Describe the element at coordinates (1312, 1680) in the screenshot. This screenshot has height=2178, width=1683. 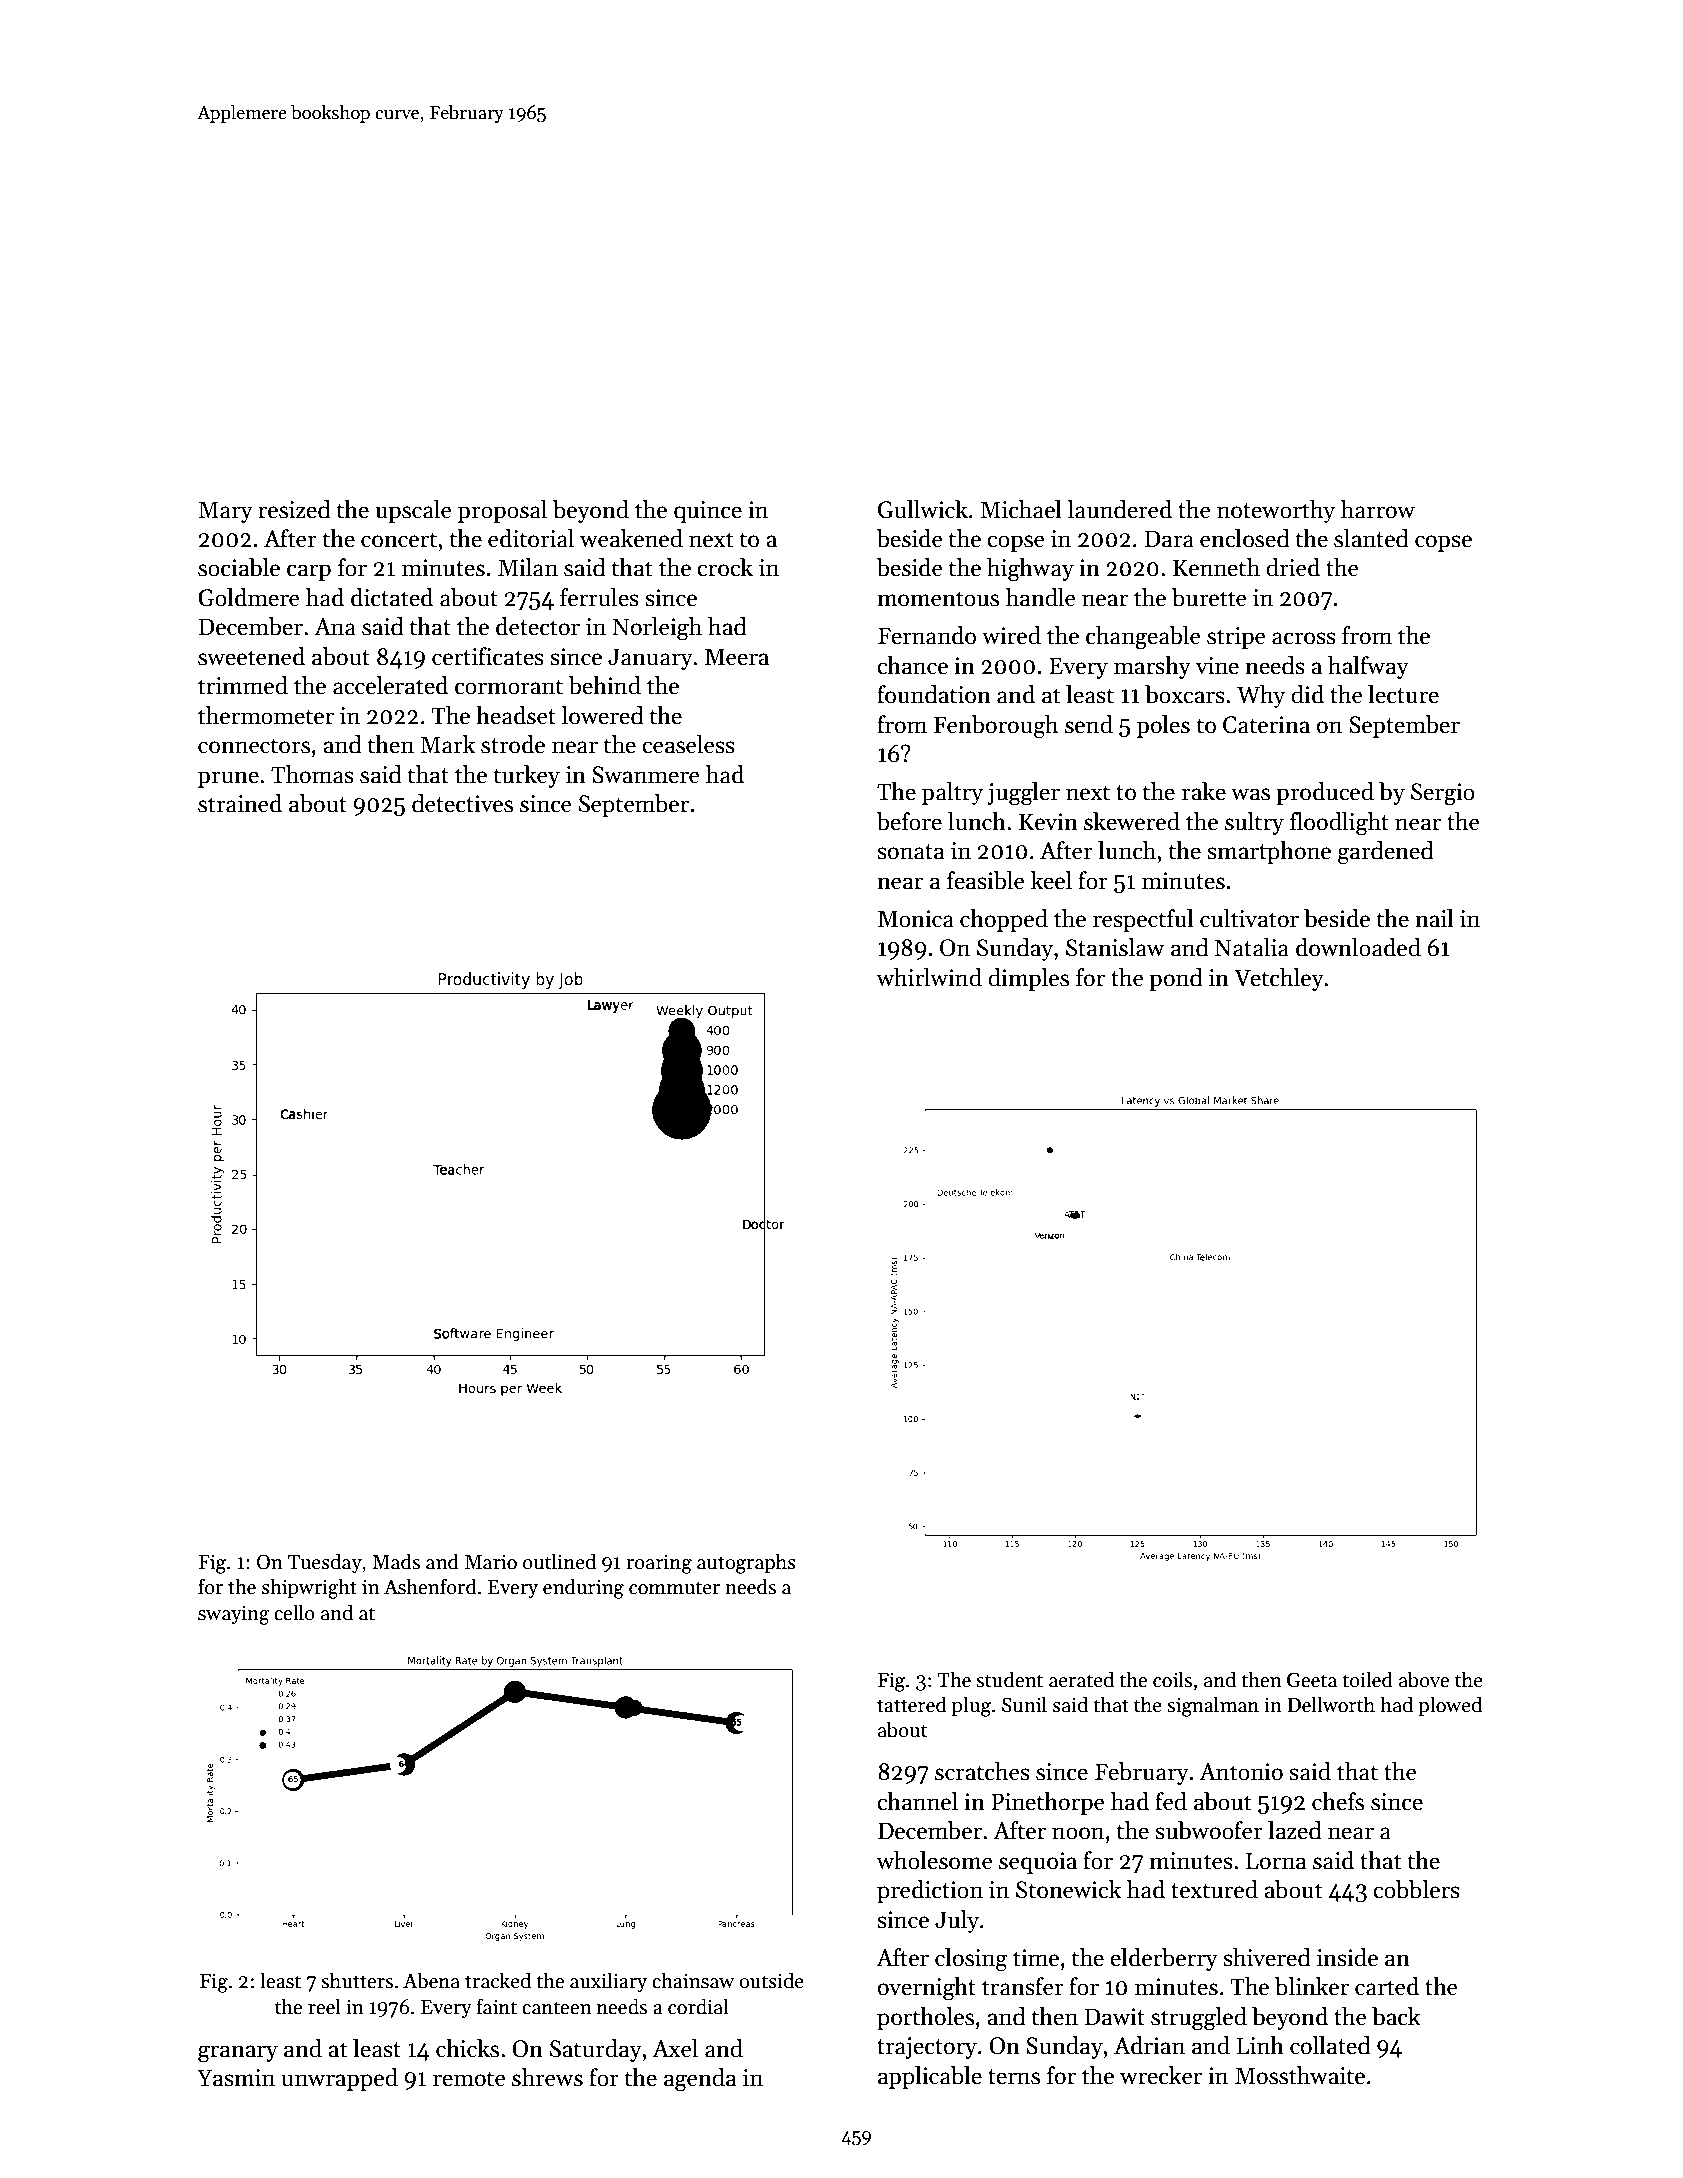
I see `Geeta` at that location.
